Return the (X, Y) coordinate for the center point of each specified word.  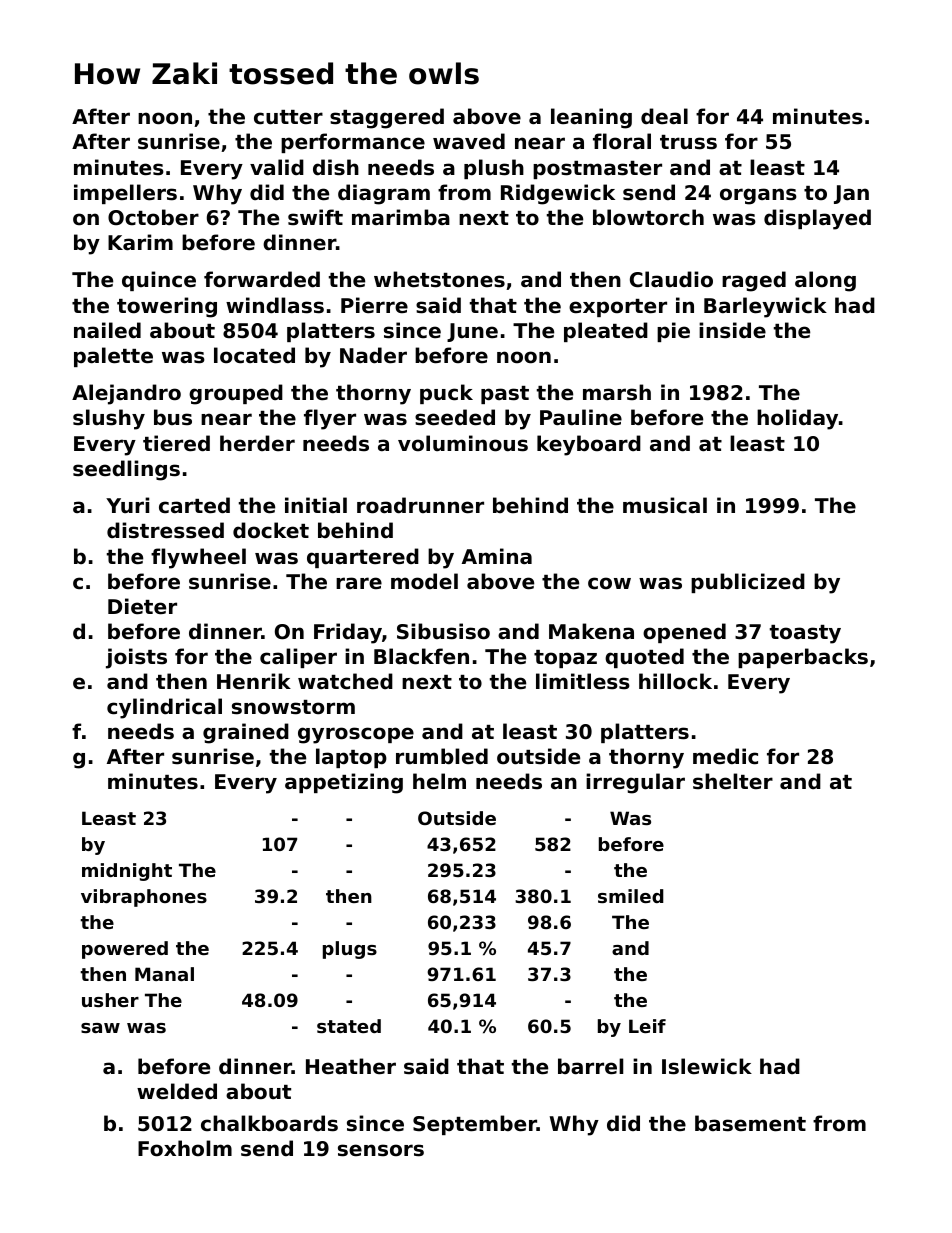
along (825, 281)
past (505, 395)
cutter (288, 117)
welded (177, 1091)
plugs (350, 950)
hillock (675, 681)
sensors (381, 1150)
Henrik (254, 681)
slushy (109, 419)
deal (664, 116)
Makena (591, 631)
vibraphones (144, 898)
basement (750, 1123)
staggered (387, 118)
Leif (647, 1026)
